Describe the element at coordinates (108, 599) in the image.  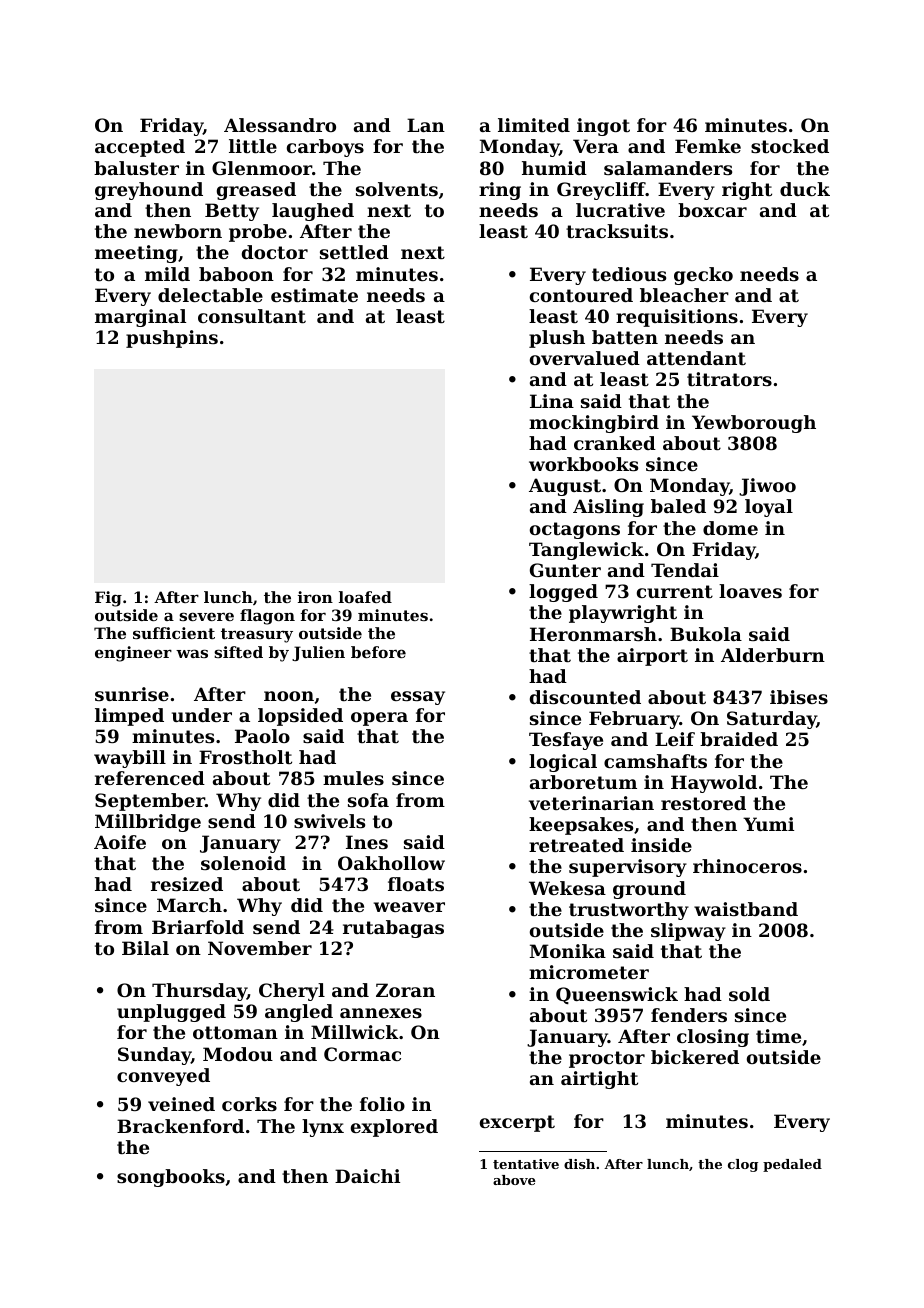
I see `Fig` at that location.
